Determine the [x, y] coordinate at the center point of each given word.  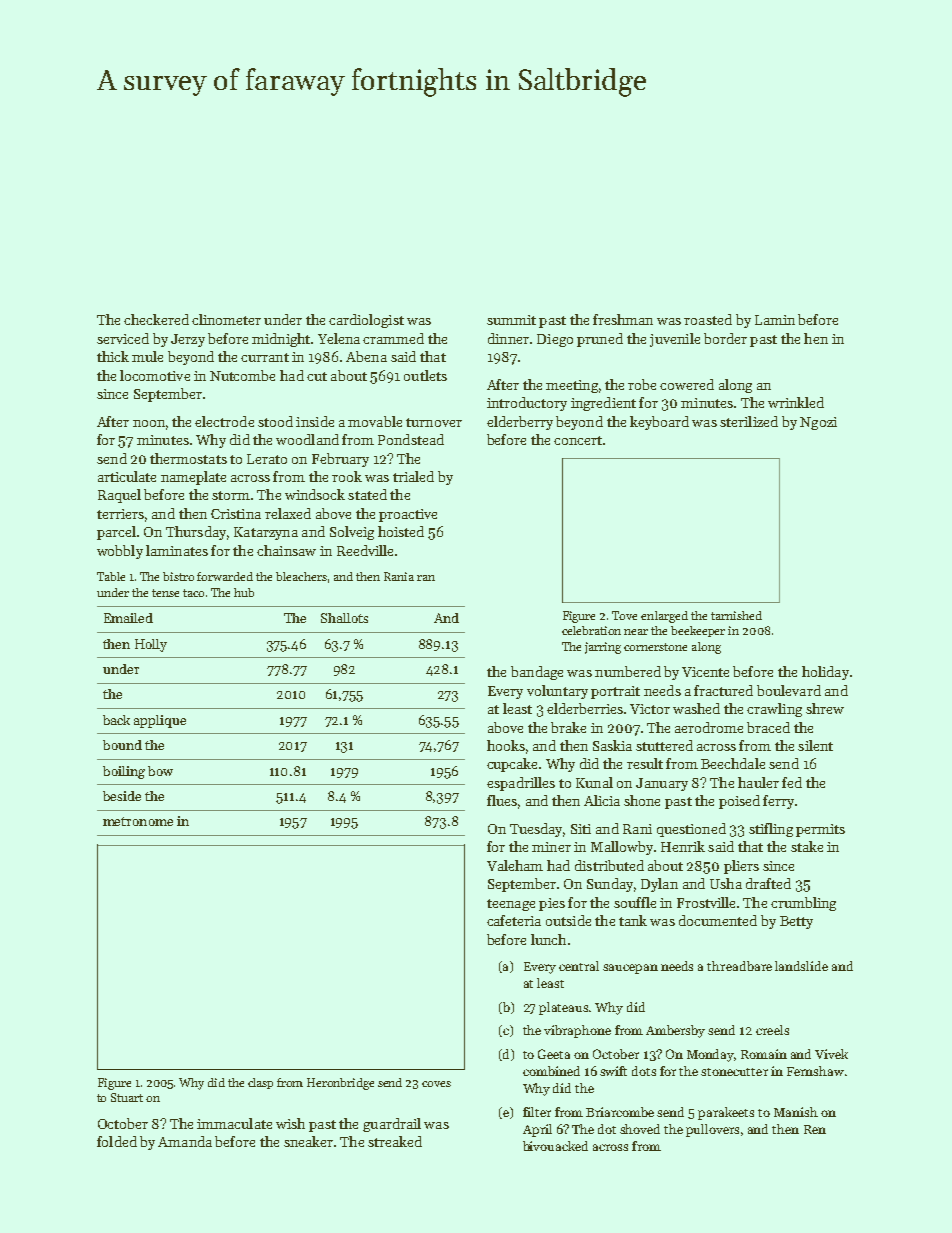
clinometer [226, 319]
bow [160, 771]
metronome [138, 821]
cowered [687, 384]
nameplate [193, 478]
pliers [741, 867]
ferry [778, 802]
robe [642, 384]
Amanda [185, 1141]
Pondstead [411, 439]
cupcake [512, 765]
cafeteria [514, 920]
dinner [508, 338]
